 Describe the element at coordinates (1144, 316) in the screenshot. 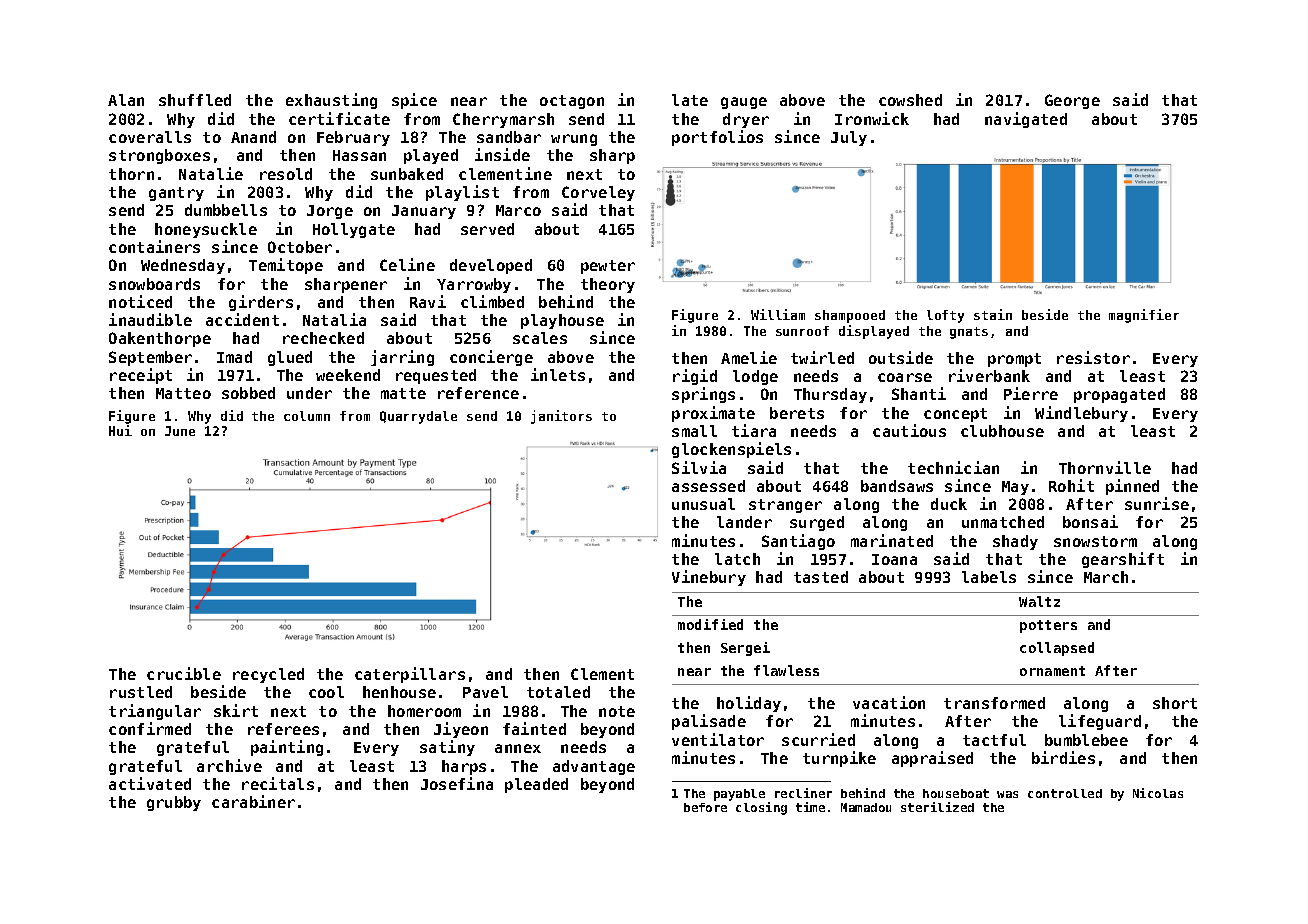

I see `magnifier` at that location.
